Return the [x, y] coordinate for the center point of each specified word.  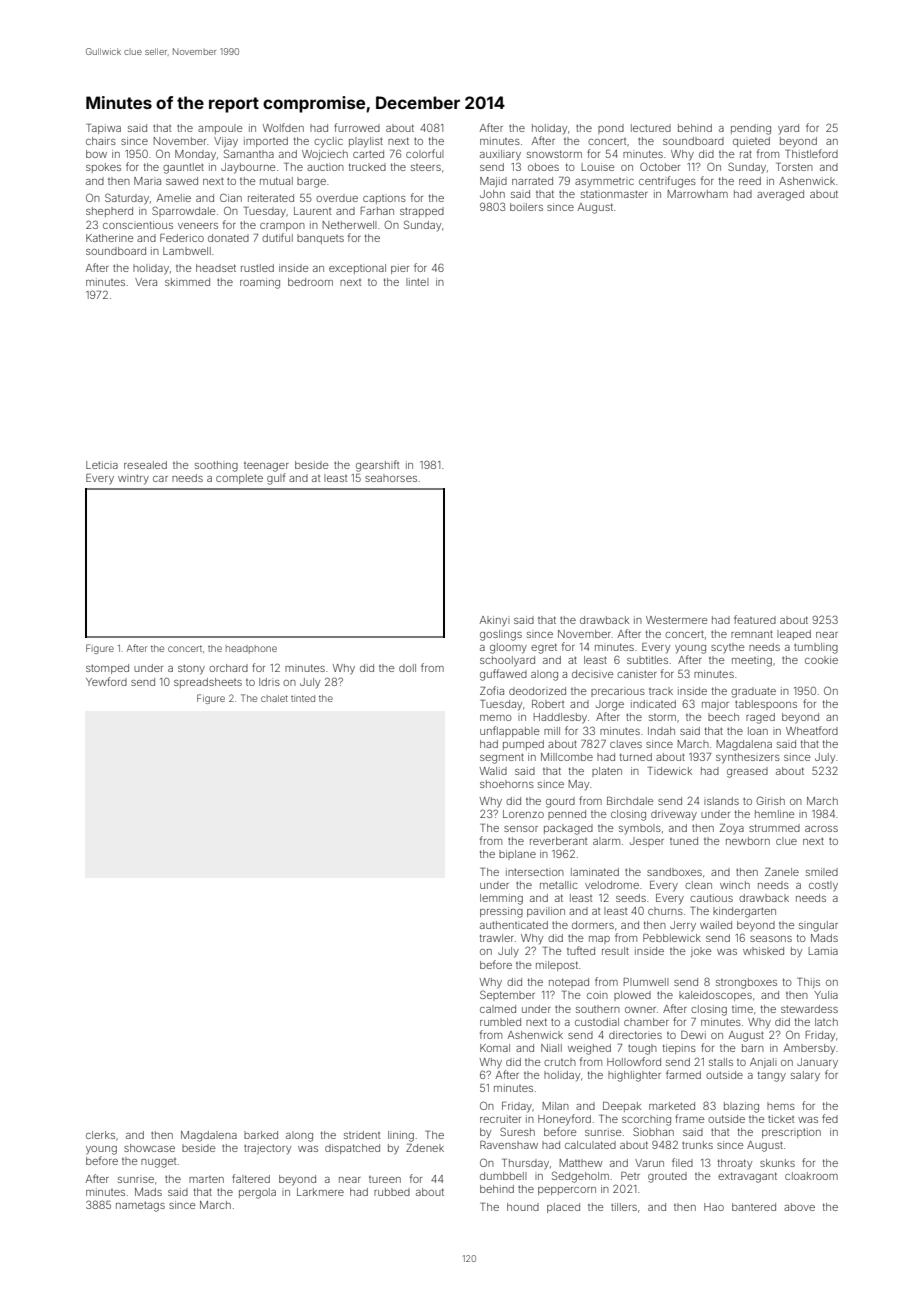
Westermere [677, 620]
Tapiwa [103, 129]
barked [261, 1135]
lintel [417, 282]
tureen [385, 1179]
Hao [714, 1207]
